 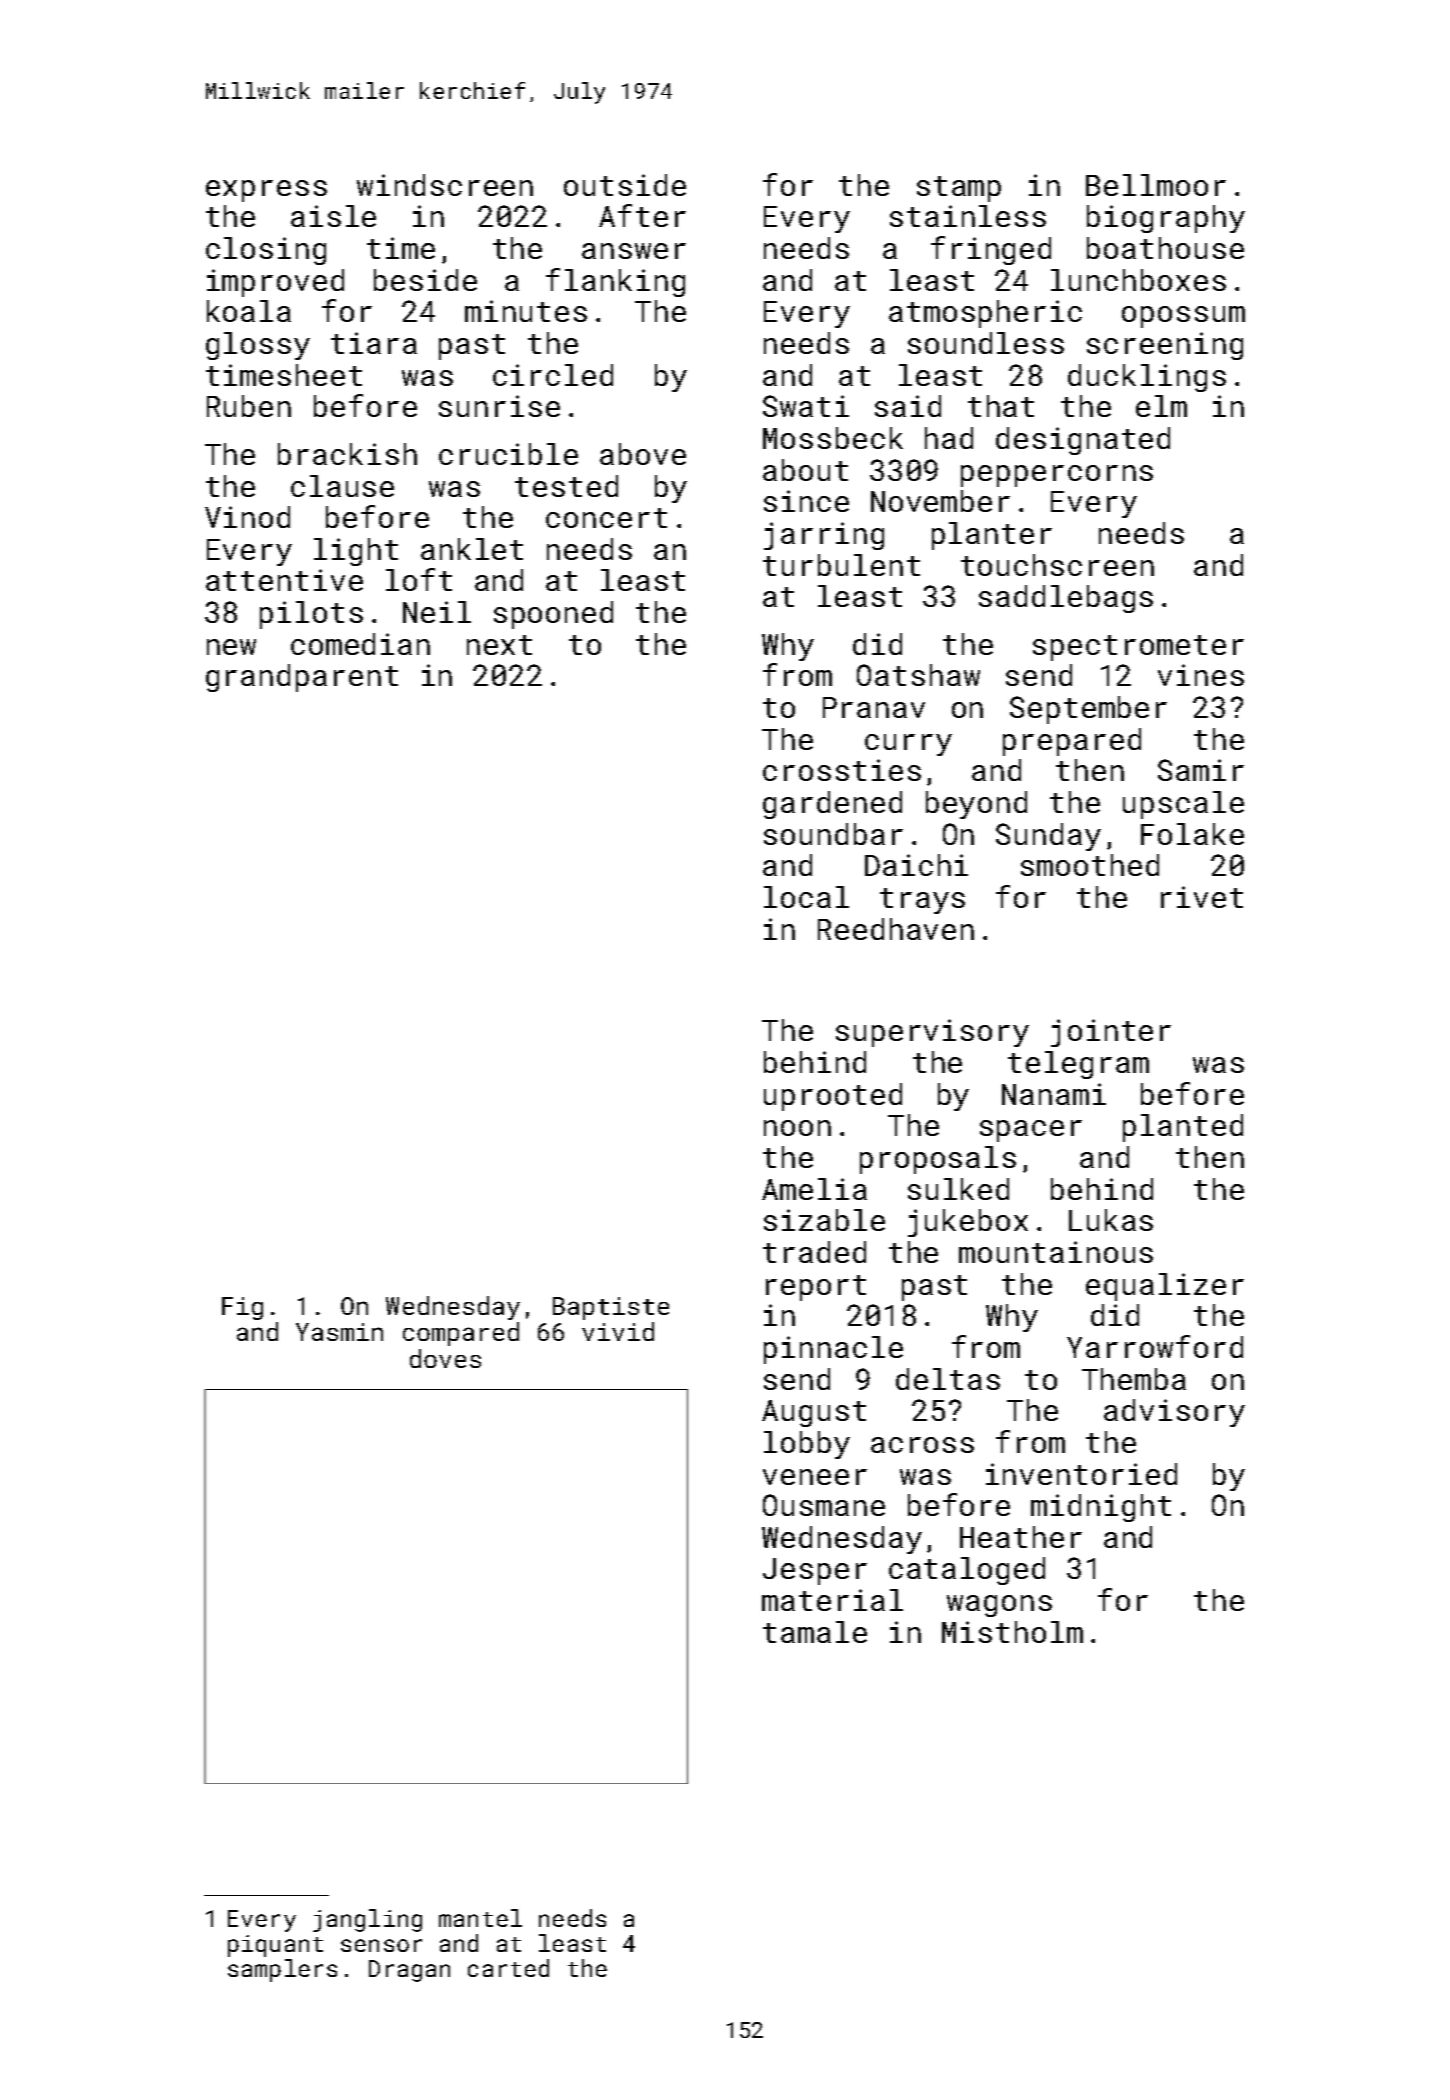 What do you see at coordinates (806, 897) in the image?
I see `local` at bounding box center [806, 897].
